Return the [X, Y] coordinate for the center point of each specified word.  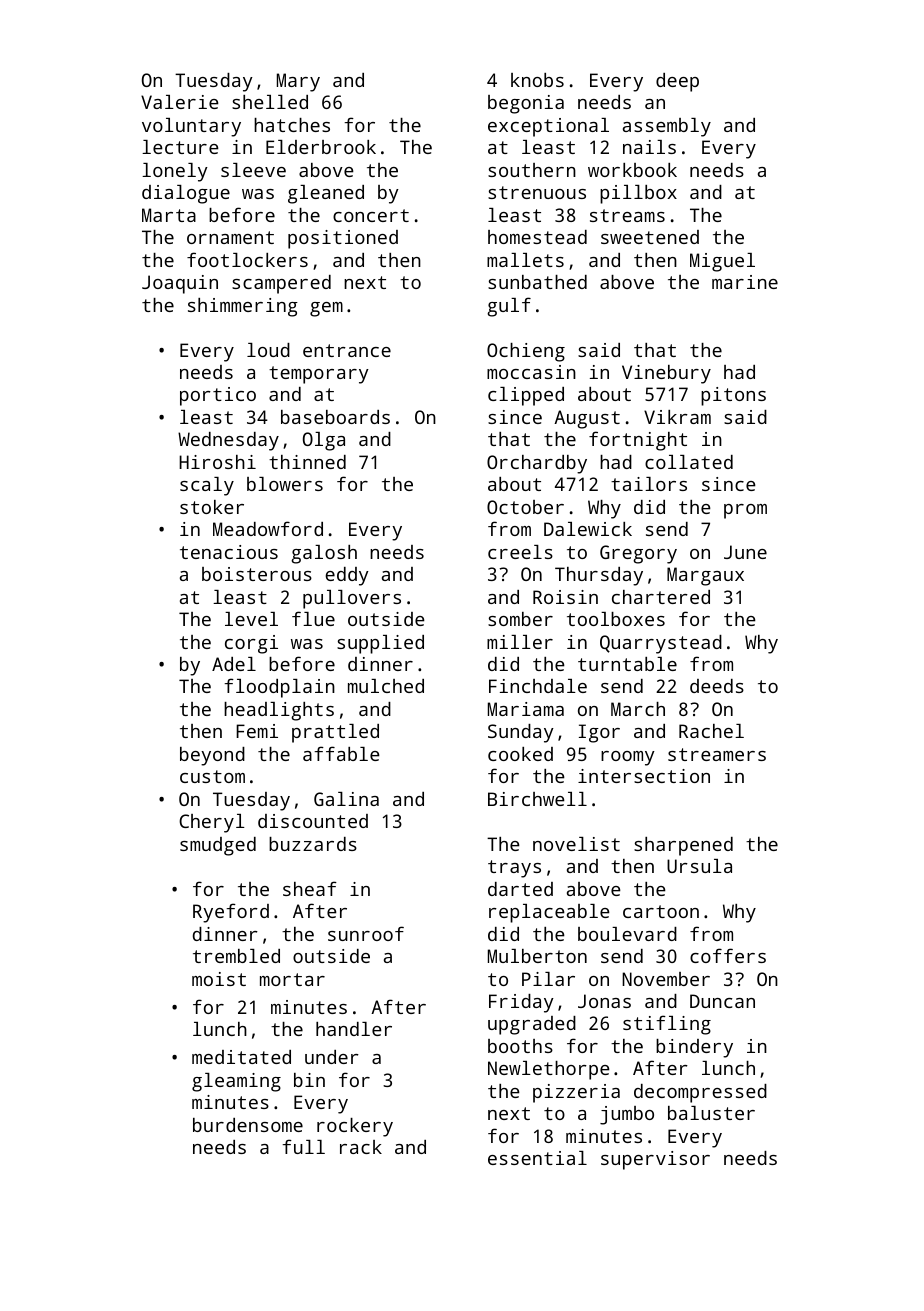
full [303, 1146]
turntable [627, 664]
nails [649, 147]
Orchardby [537, 464]
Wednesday [228, 441]
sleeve [253, 170]
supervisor [655, 1160]
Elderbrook [321, 147]
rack [361, 1147]
